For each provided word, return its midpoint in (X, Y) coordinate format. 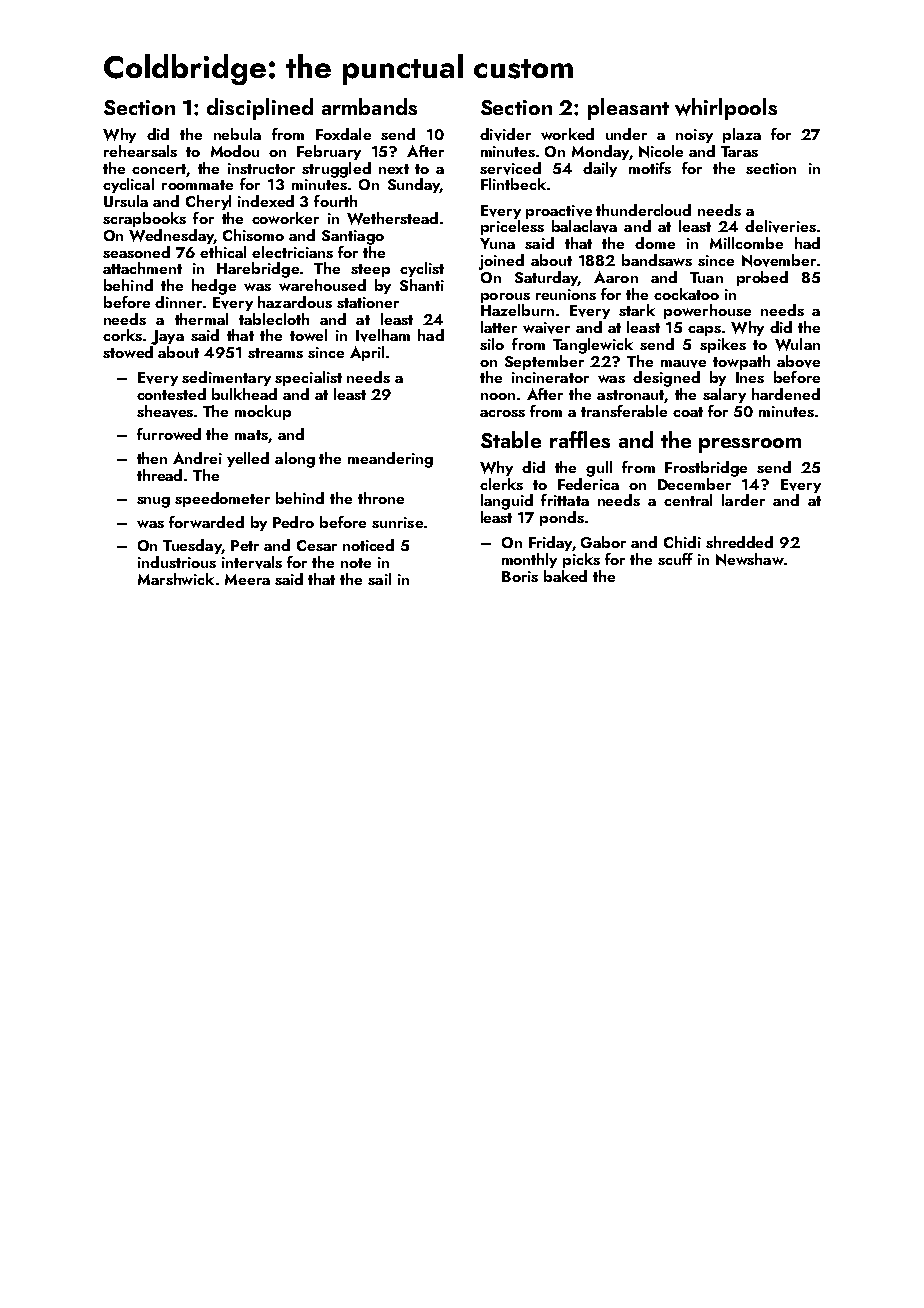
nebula (237, 134)
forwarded (206, 522)
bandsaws (657, 260)
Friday (550, 543)
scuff (675, 559)
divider (505, 134)
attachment (142, 268)
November (779, 260)
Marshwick (176, 579)
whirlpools (726, 109)
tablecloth (274, 319)
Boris (520, 576)
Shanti (422, 285)
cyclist (422, 269)
